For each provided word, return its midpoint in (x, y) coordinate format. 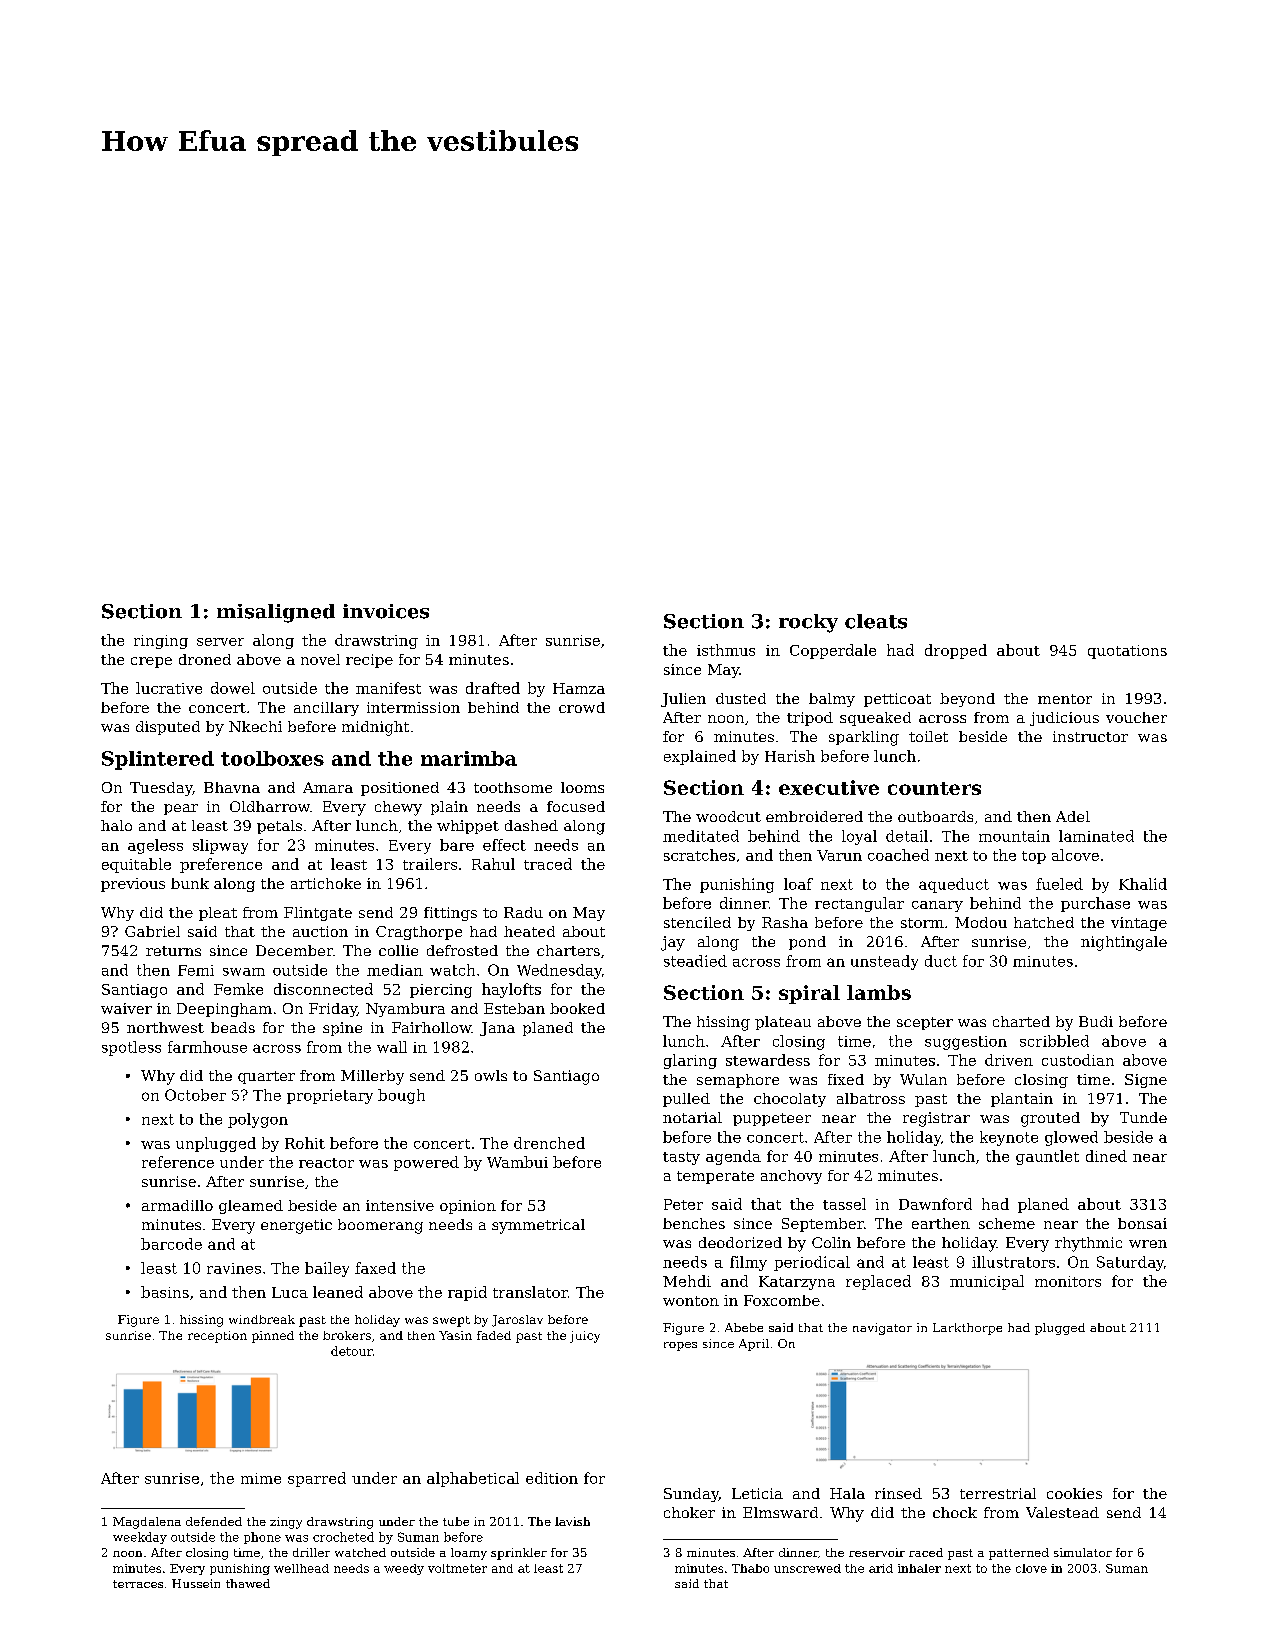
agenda (733, 1157)
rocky (808, 623)
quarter (266, 1077)
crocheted (343, 1537)
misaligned (276, 613)
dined (1106, 1156)
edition (552, 1478)
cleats (876, 621)
